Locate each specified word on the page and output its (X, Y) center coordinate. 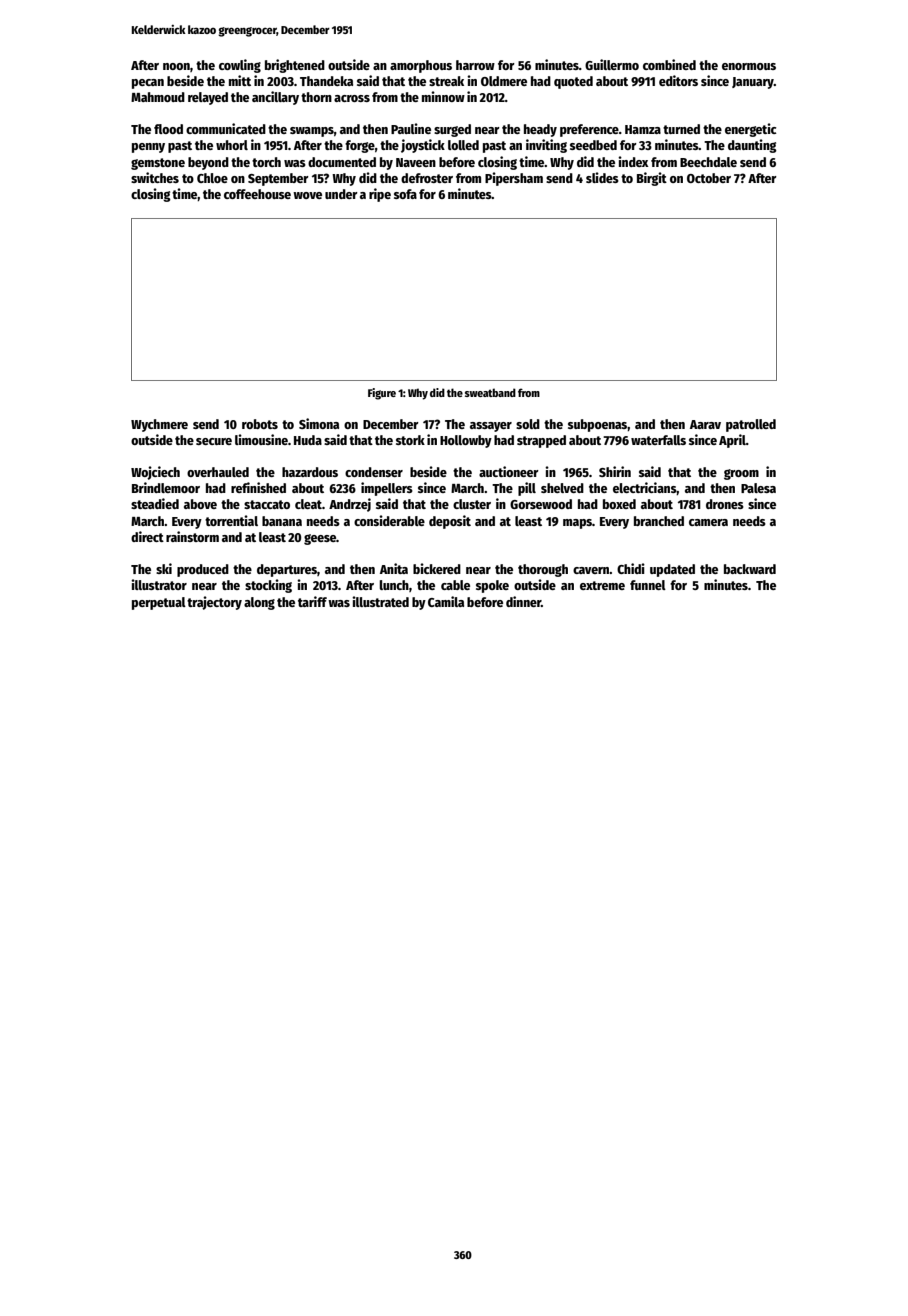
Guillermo (612, 64)
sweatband (490, 392)
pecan (148, 84)
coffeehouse (257, 194)
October (709, 178)
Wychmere (159, 425)
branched (659, 521)
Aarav (705, 424)
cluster (472, 504)
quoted (573, 82)
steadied (155, 503)
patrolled (751, 425)
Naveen (416, 162)
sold (528, 424)
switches (155, 177)
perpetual (159, 603)
